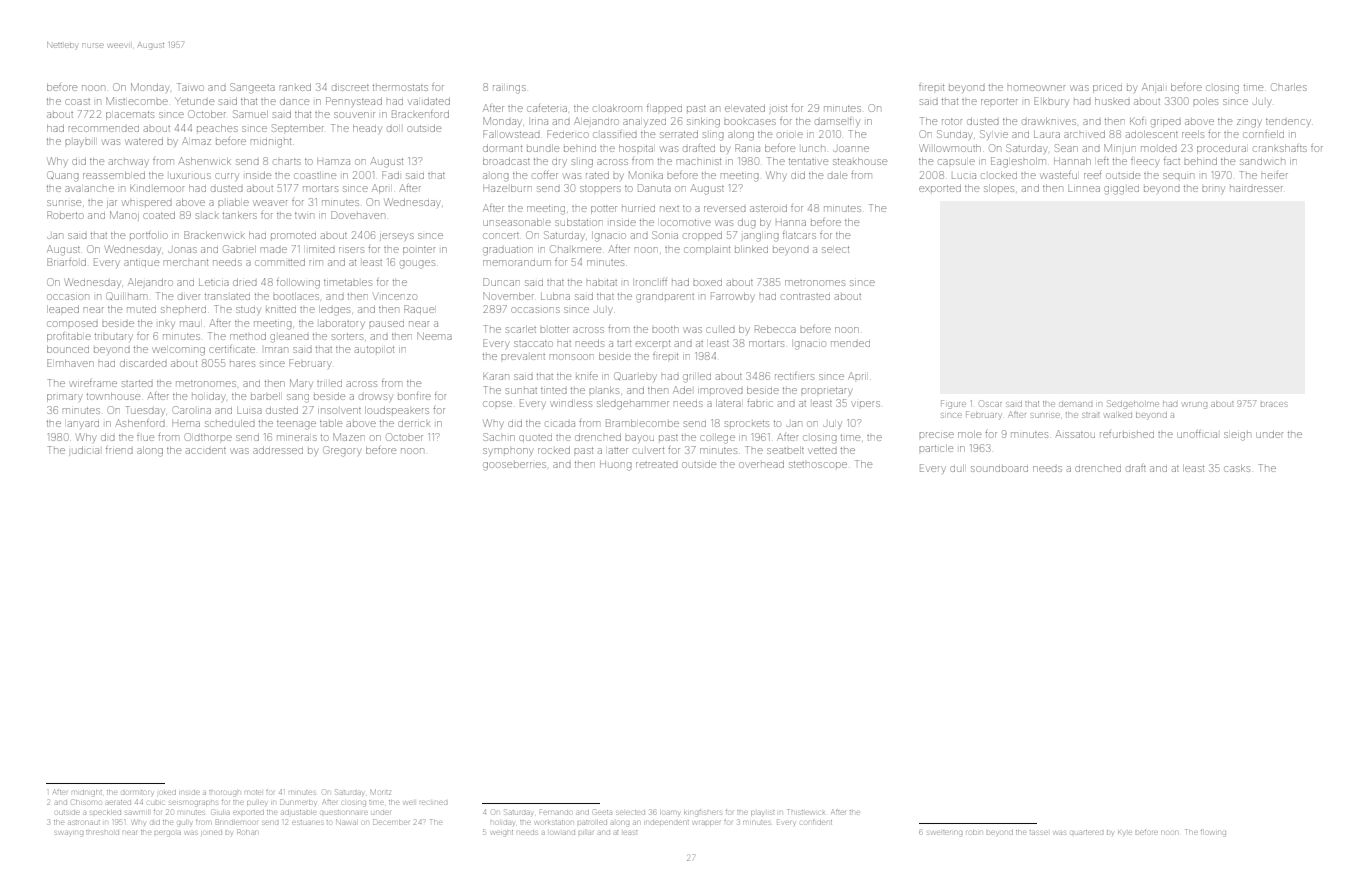 The height and width of the page is (887, 1372). Describe the element at coordinates (1213, 832) in the page. I see `flowing` at that location.
